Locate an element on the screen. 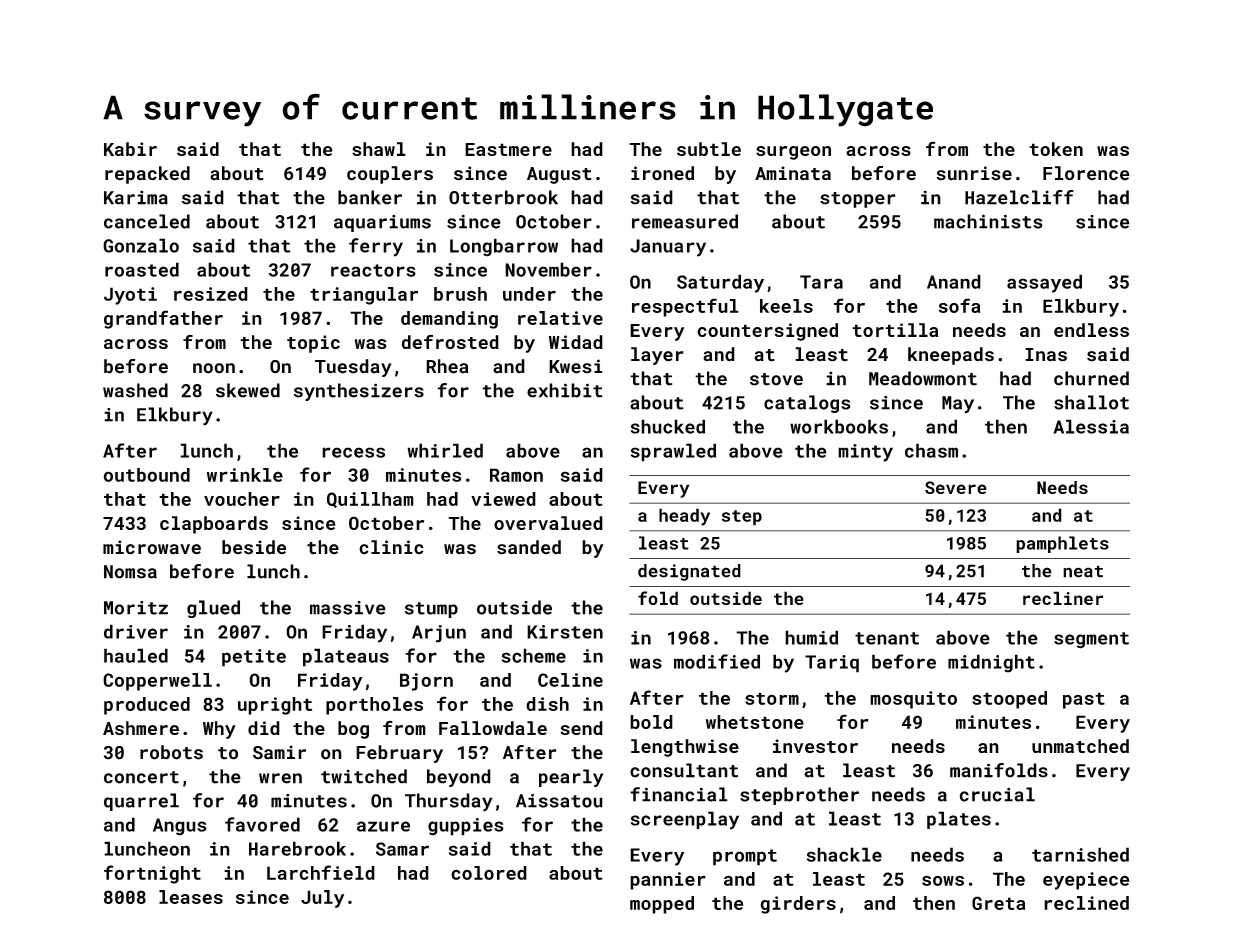 This screenshot has width=1233, height=952. mosquito is located at coordinates (913, 700).
